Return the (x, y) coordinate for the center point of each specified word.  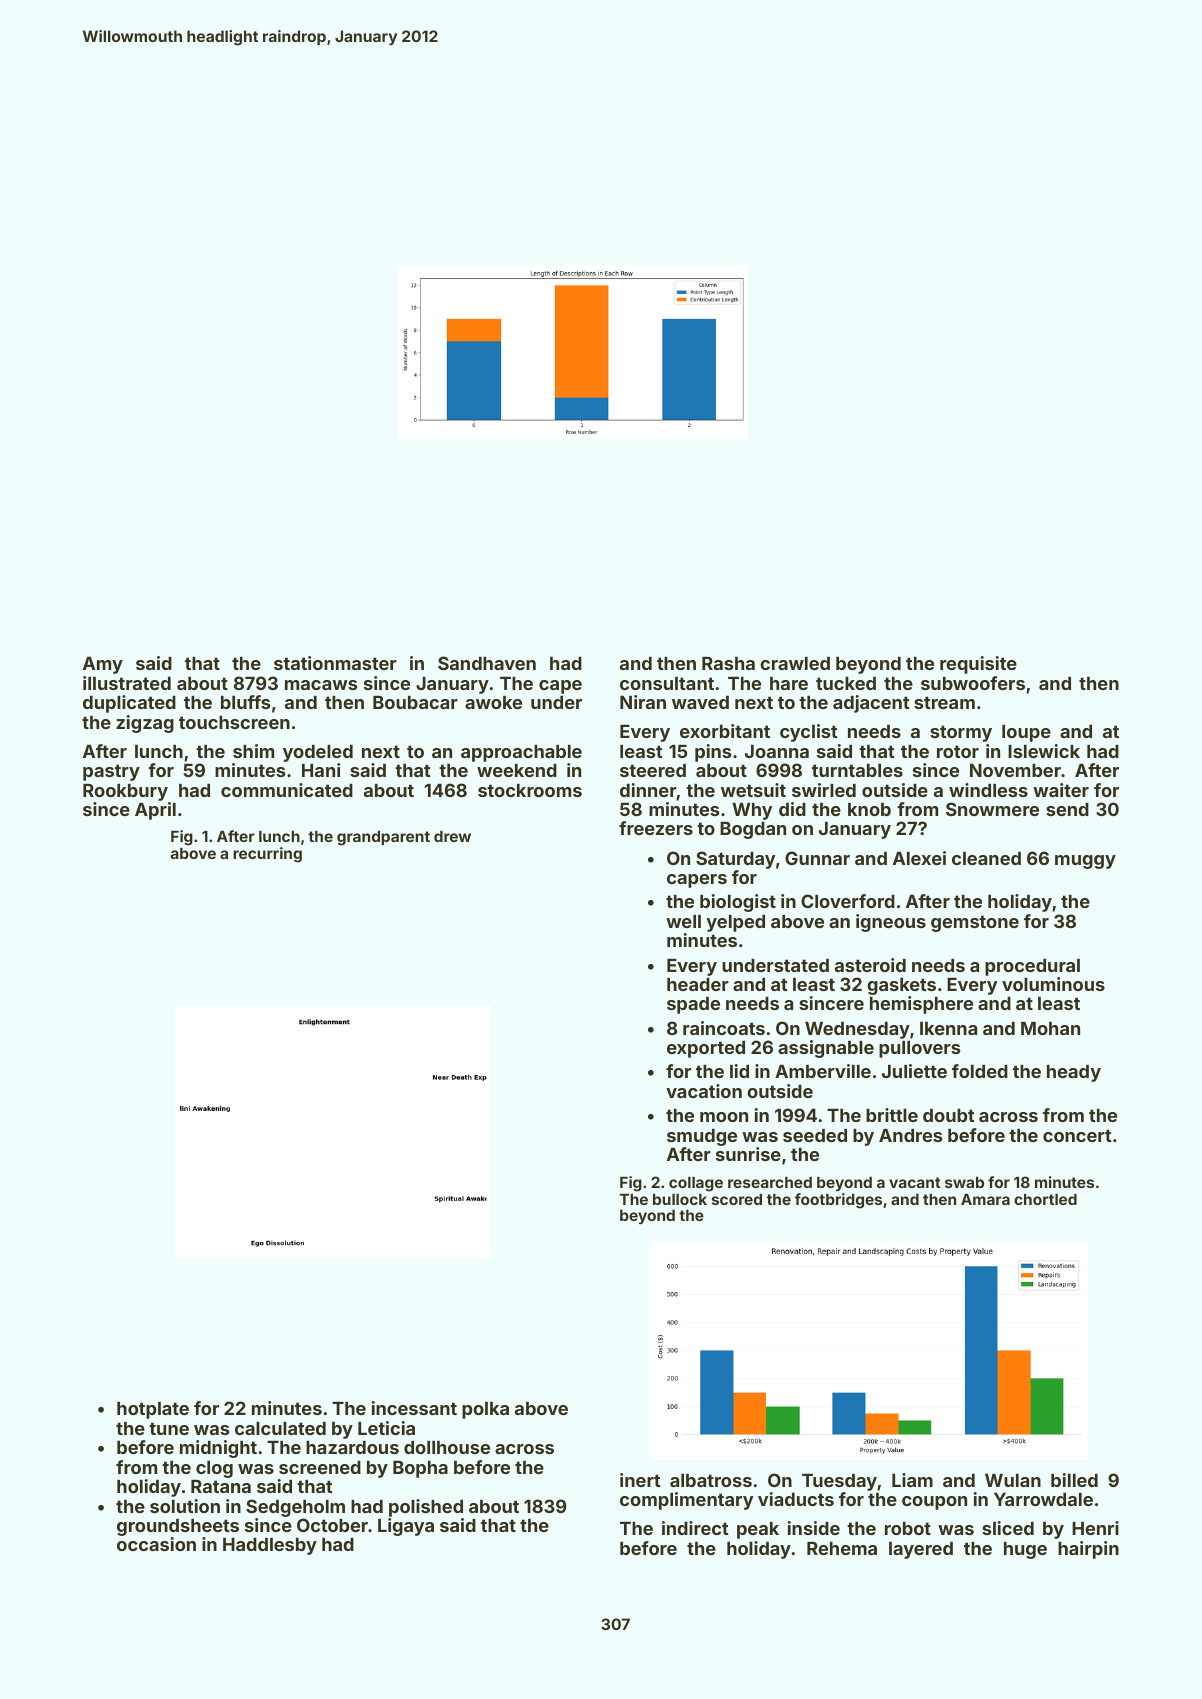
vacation (704, 1091)
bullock (680, 1199)
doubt (948, 1115)
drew (452, 836)
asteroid (870, 965)
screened (320, 1467)
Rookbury (125, 792)
